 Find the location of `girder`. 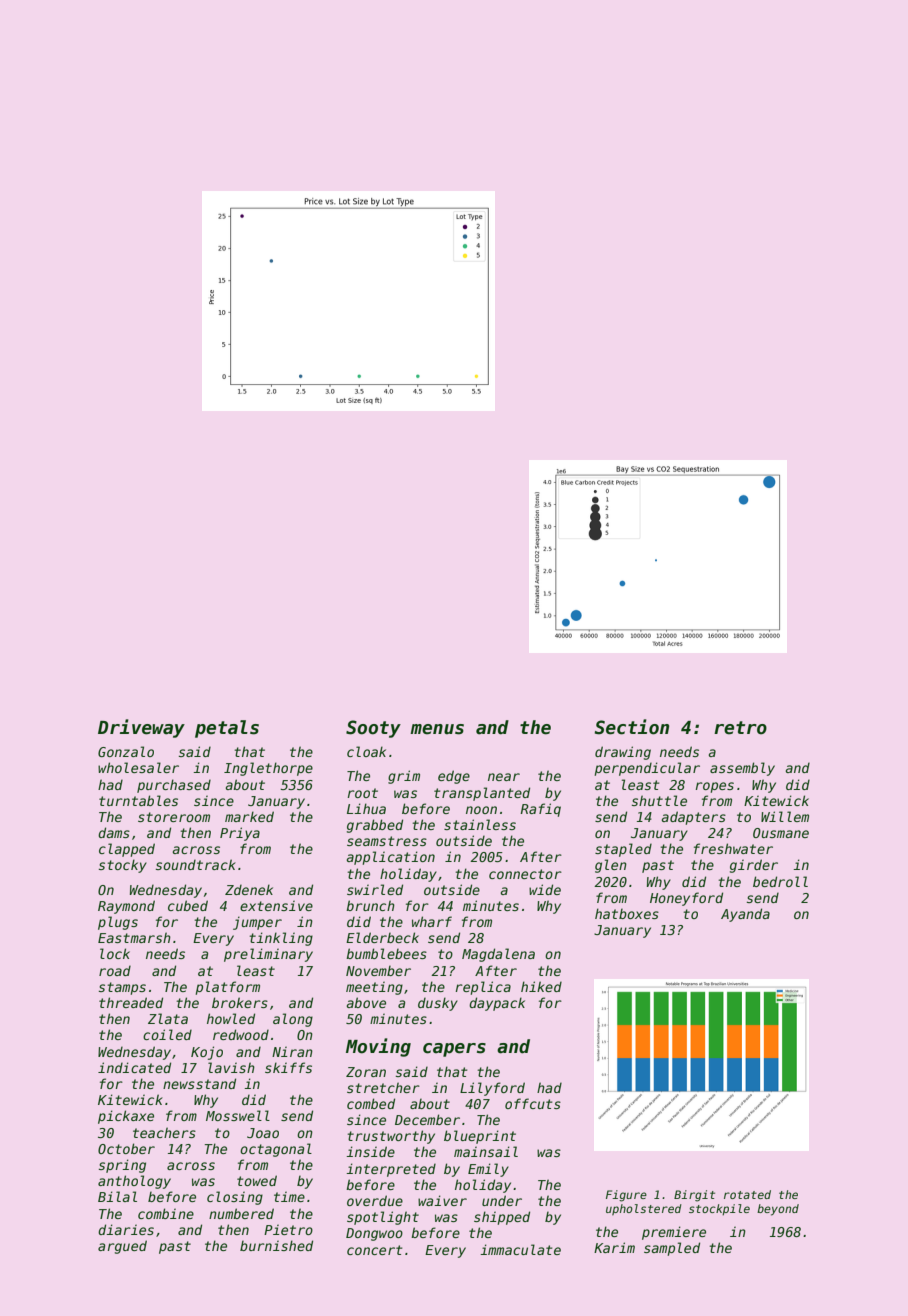

girder is located at coordinates (754, 866).
